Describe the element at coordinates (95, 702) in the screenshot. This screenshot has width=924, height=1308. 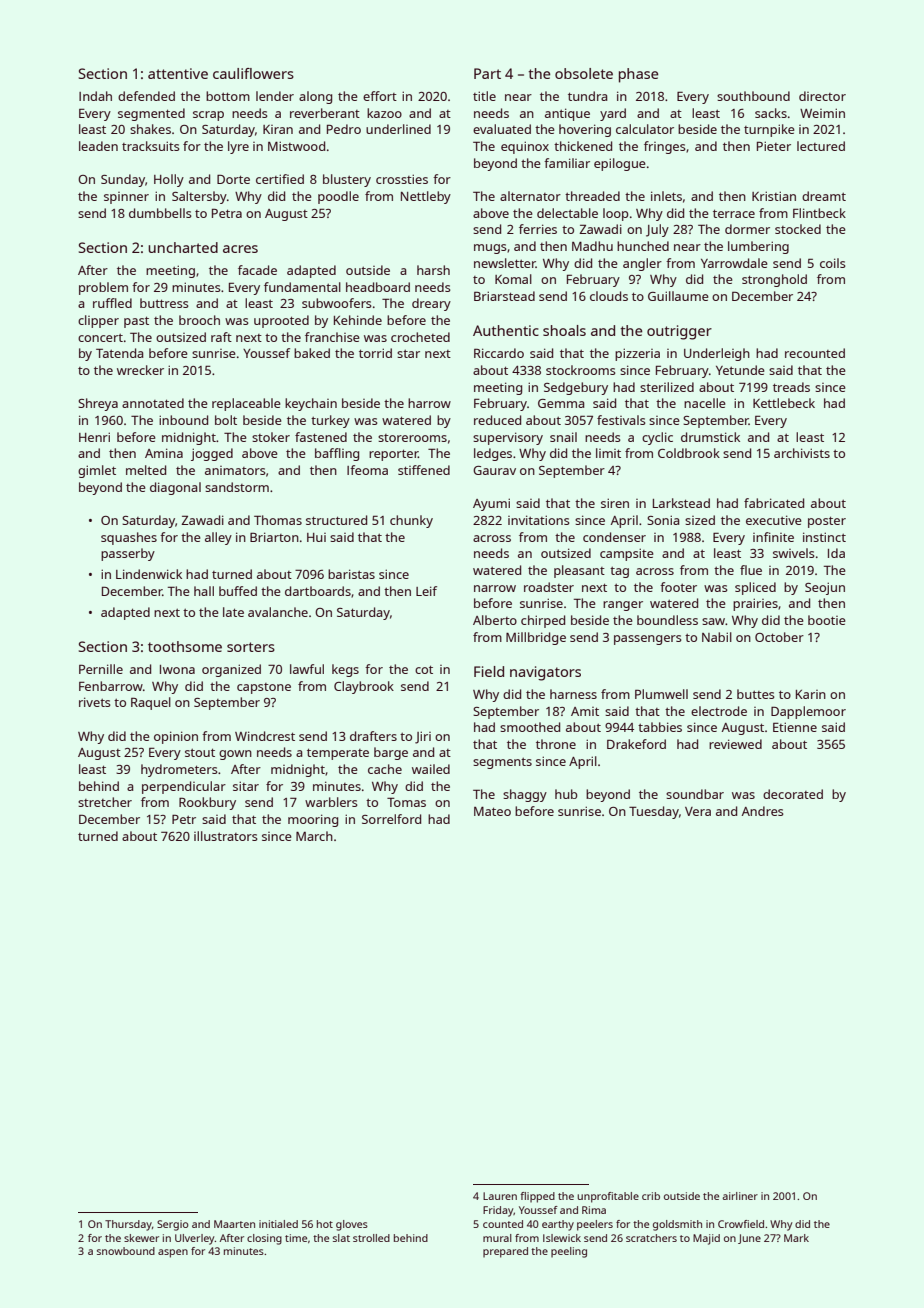
I see `rivets` at that location.
